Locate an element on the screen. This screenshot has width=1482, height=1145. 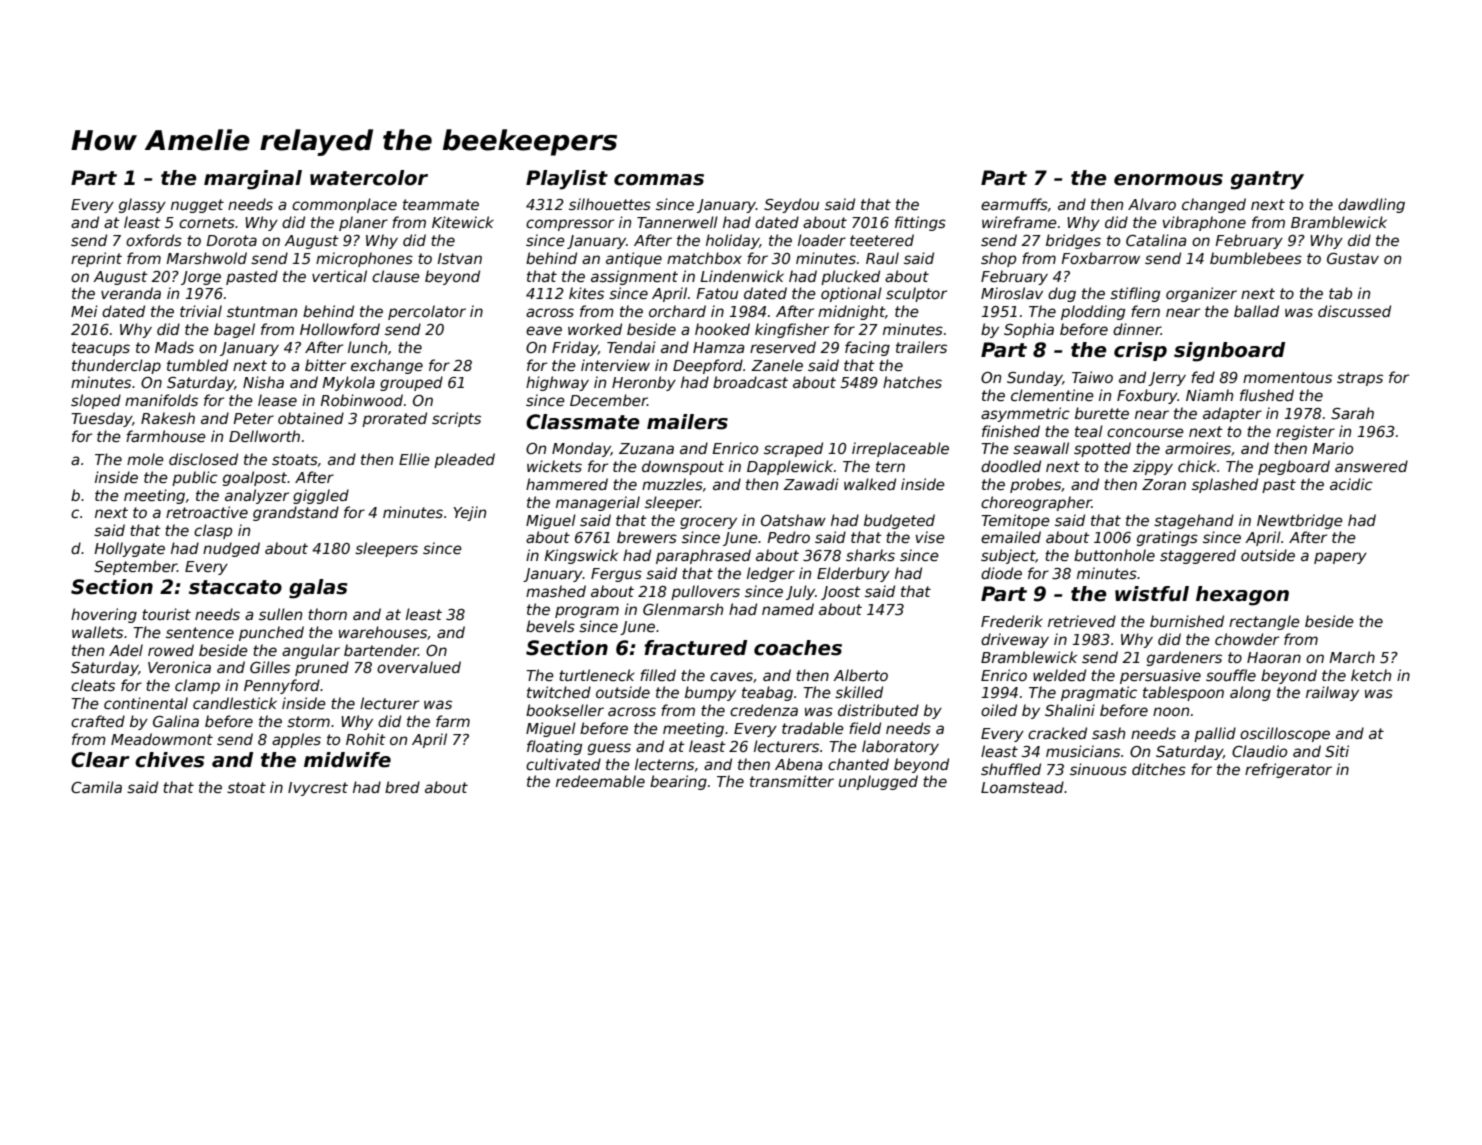
spotted is located at coordinates (1102, 449).
